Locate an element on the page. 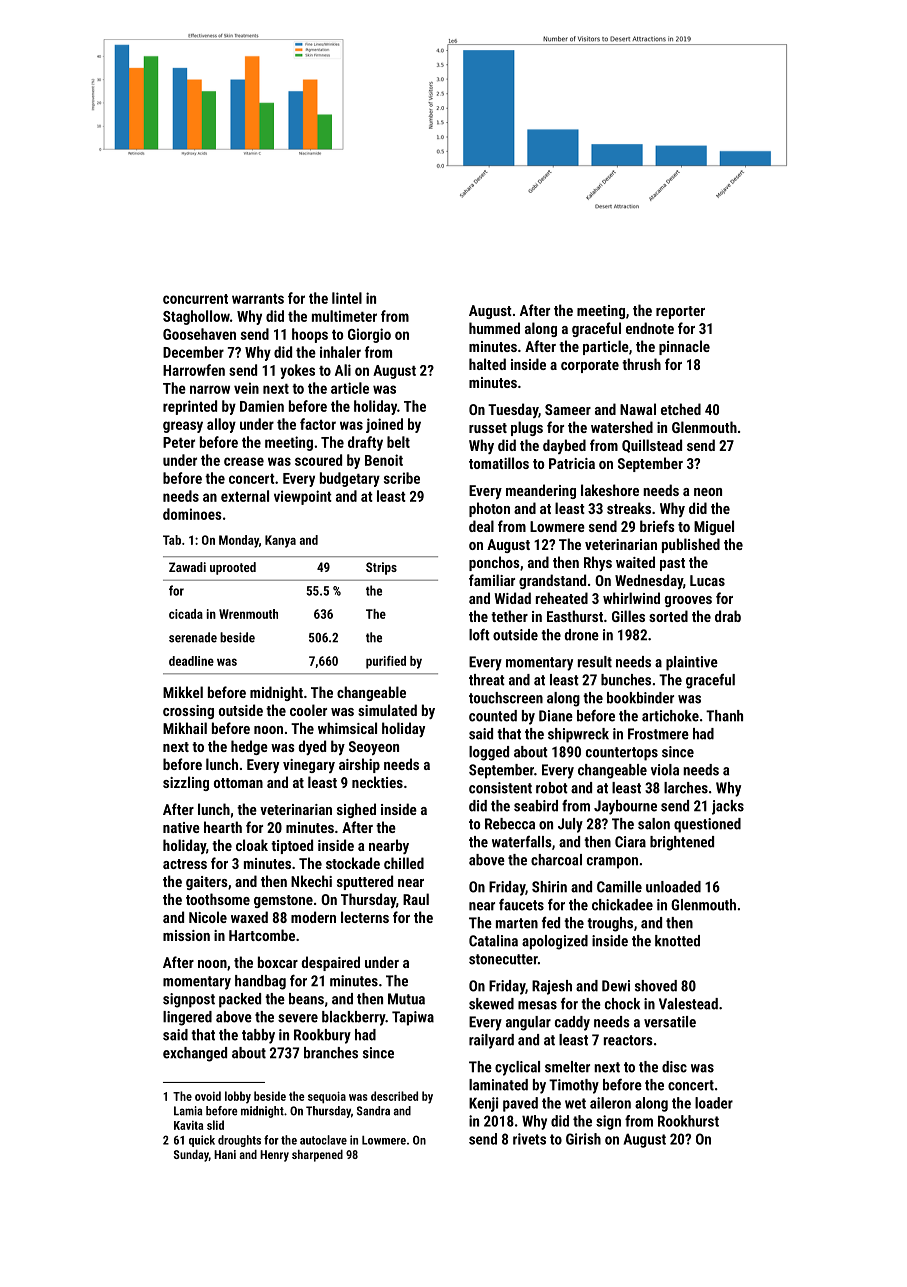 The height and width of the page is (1287, 907). Mutua is located at coordinates (406, 999).
